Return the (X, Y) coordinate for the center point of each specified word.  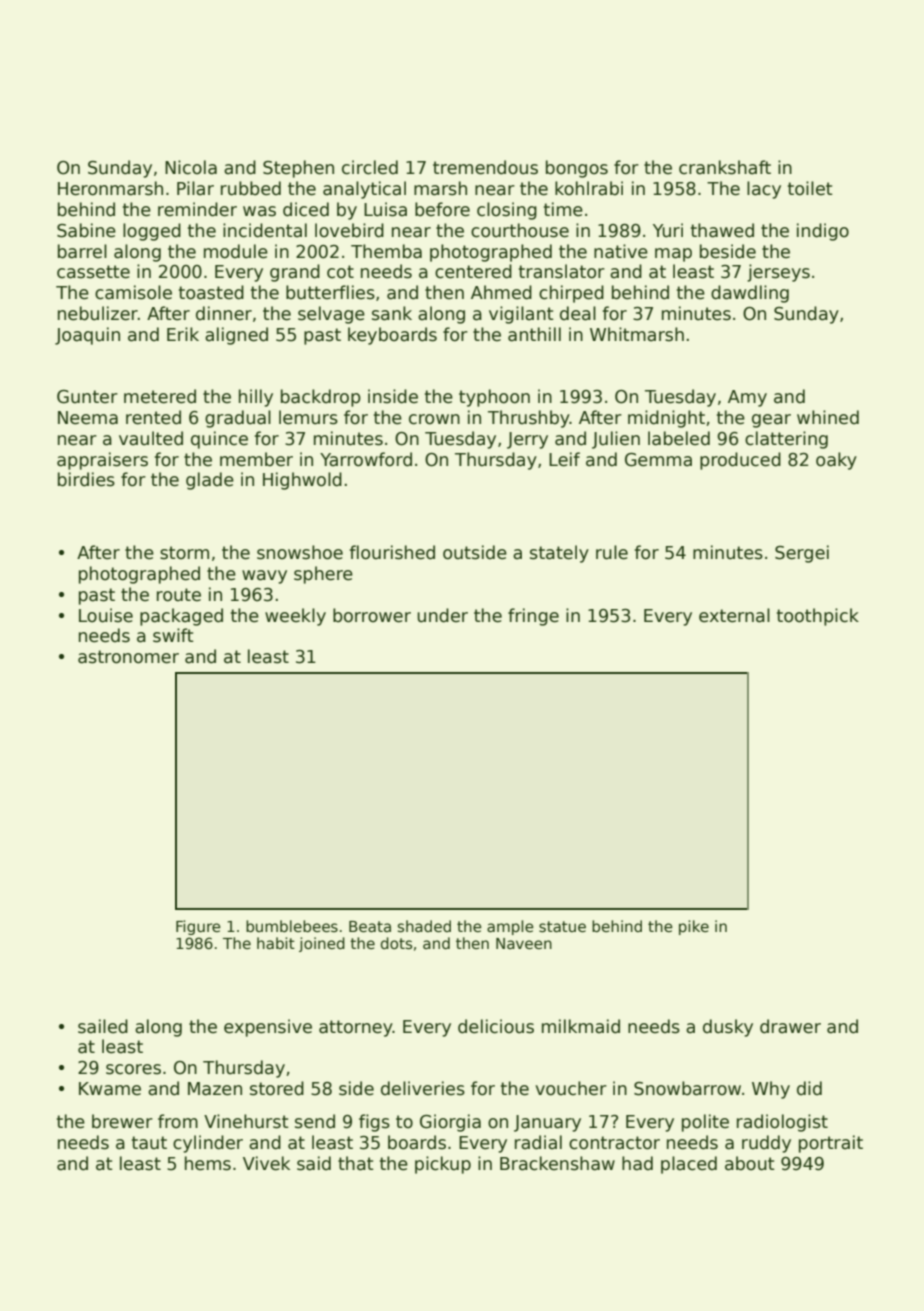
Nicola (191, 167)
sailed (103, 1026)
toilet (810, 188)
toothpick (818, 617)
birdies (86, 479)
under (442, 615)
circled (370, 167)
